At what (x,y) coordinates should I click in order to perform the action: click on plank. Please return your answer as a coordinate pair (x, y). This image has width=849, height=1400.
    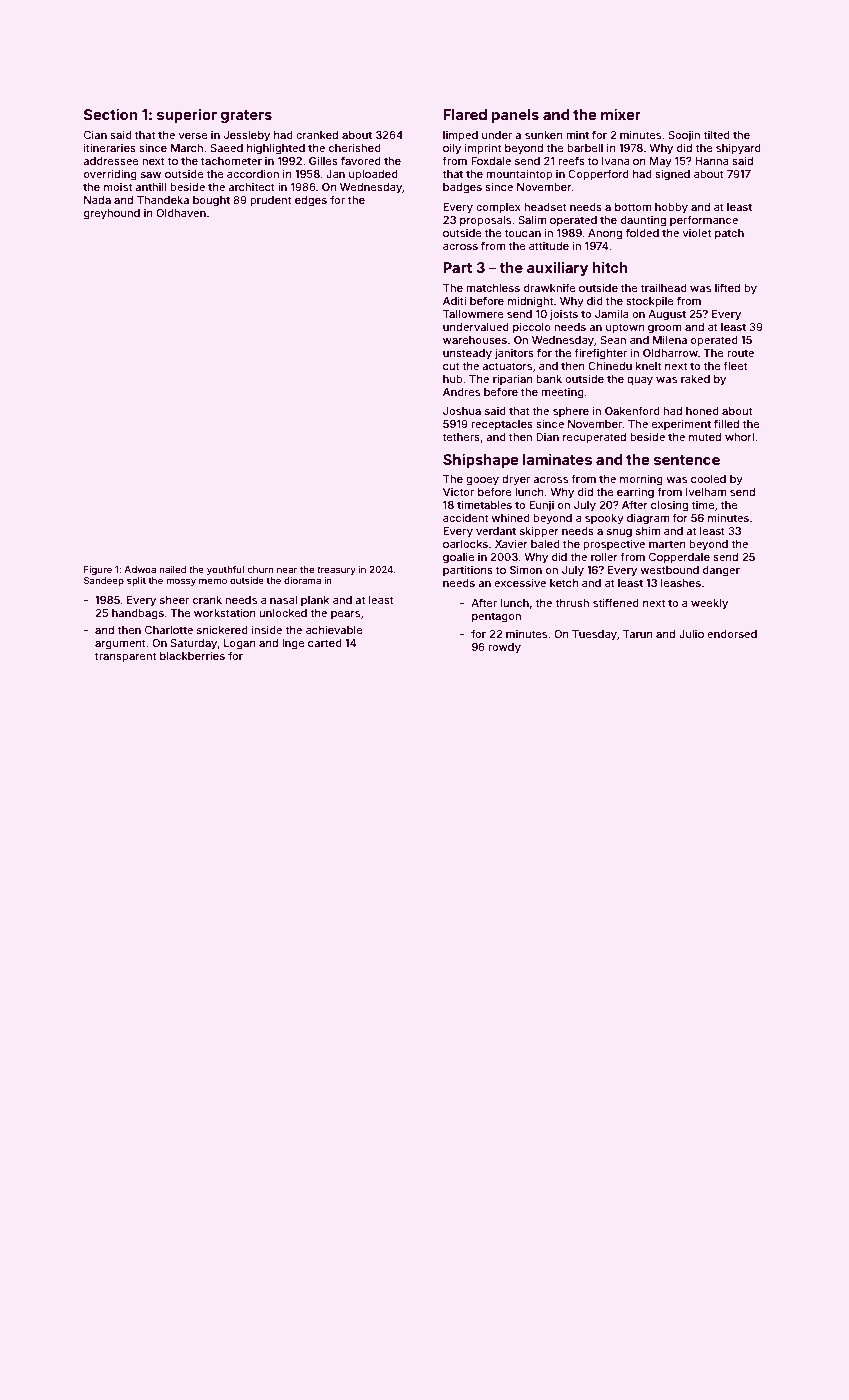
    Looking at the image, I should click on (315, 601).
